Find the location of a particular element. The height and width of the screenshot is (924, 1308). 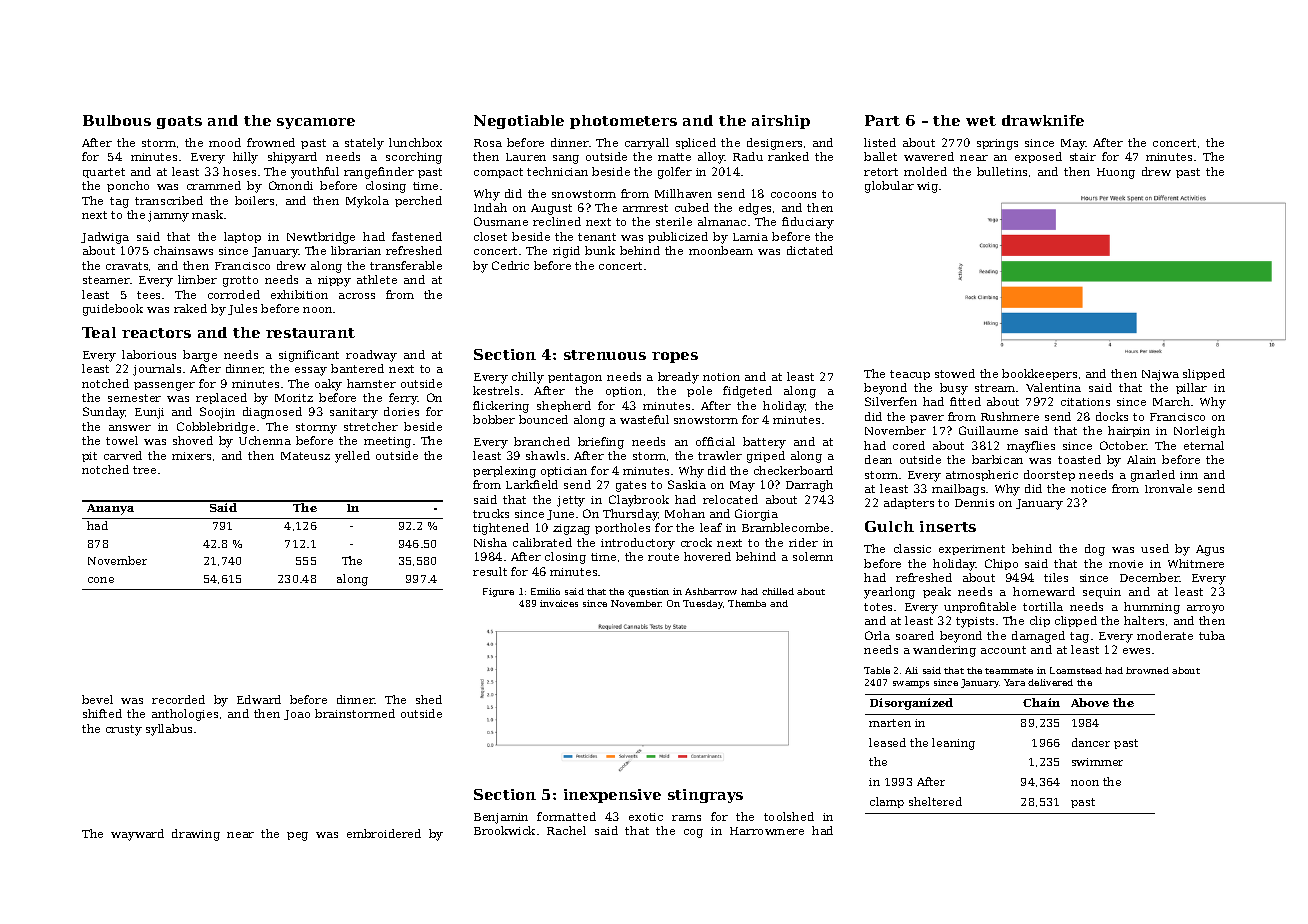

Valentina is located at coordinates (1053, 387).
